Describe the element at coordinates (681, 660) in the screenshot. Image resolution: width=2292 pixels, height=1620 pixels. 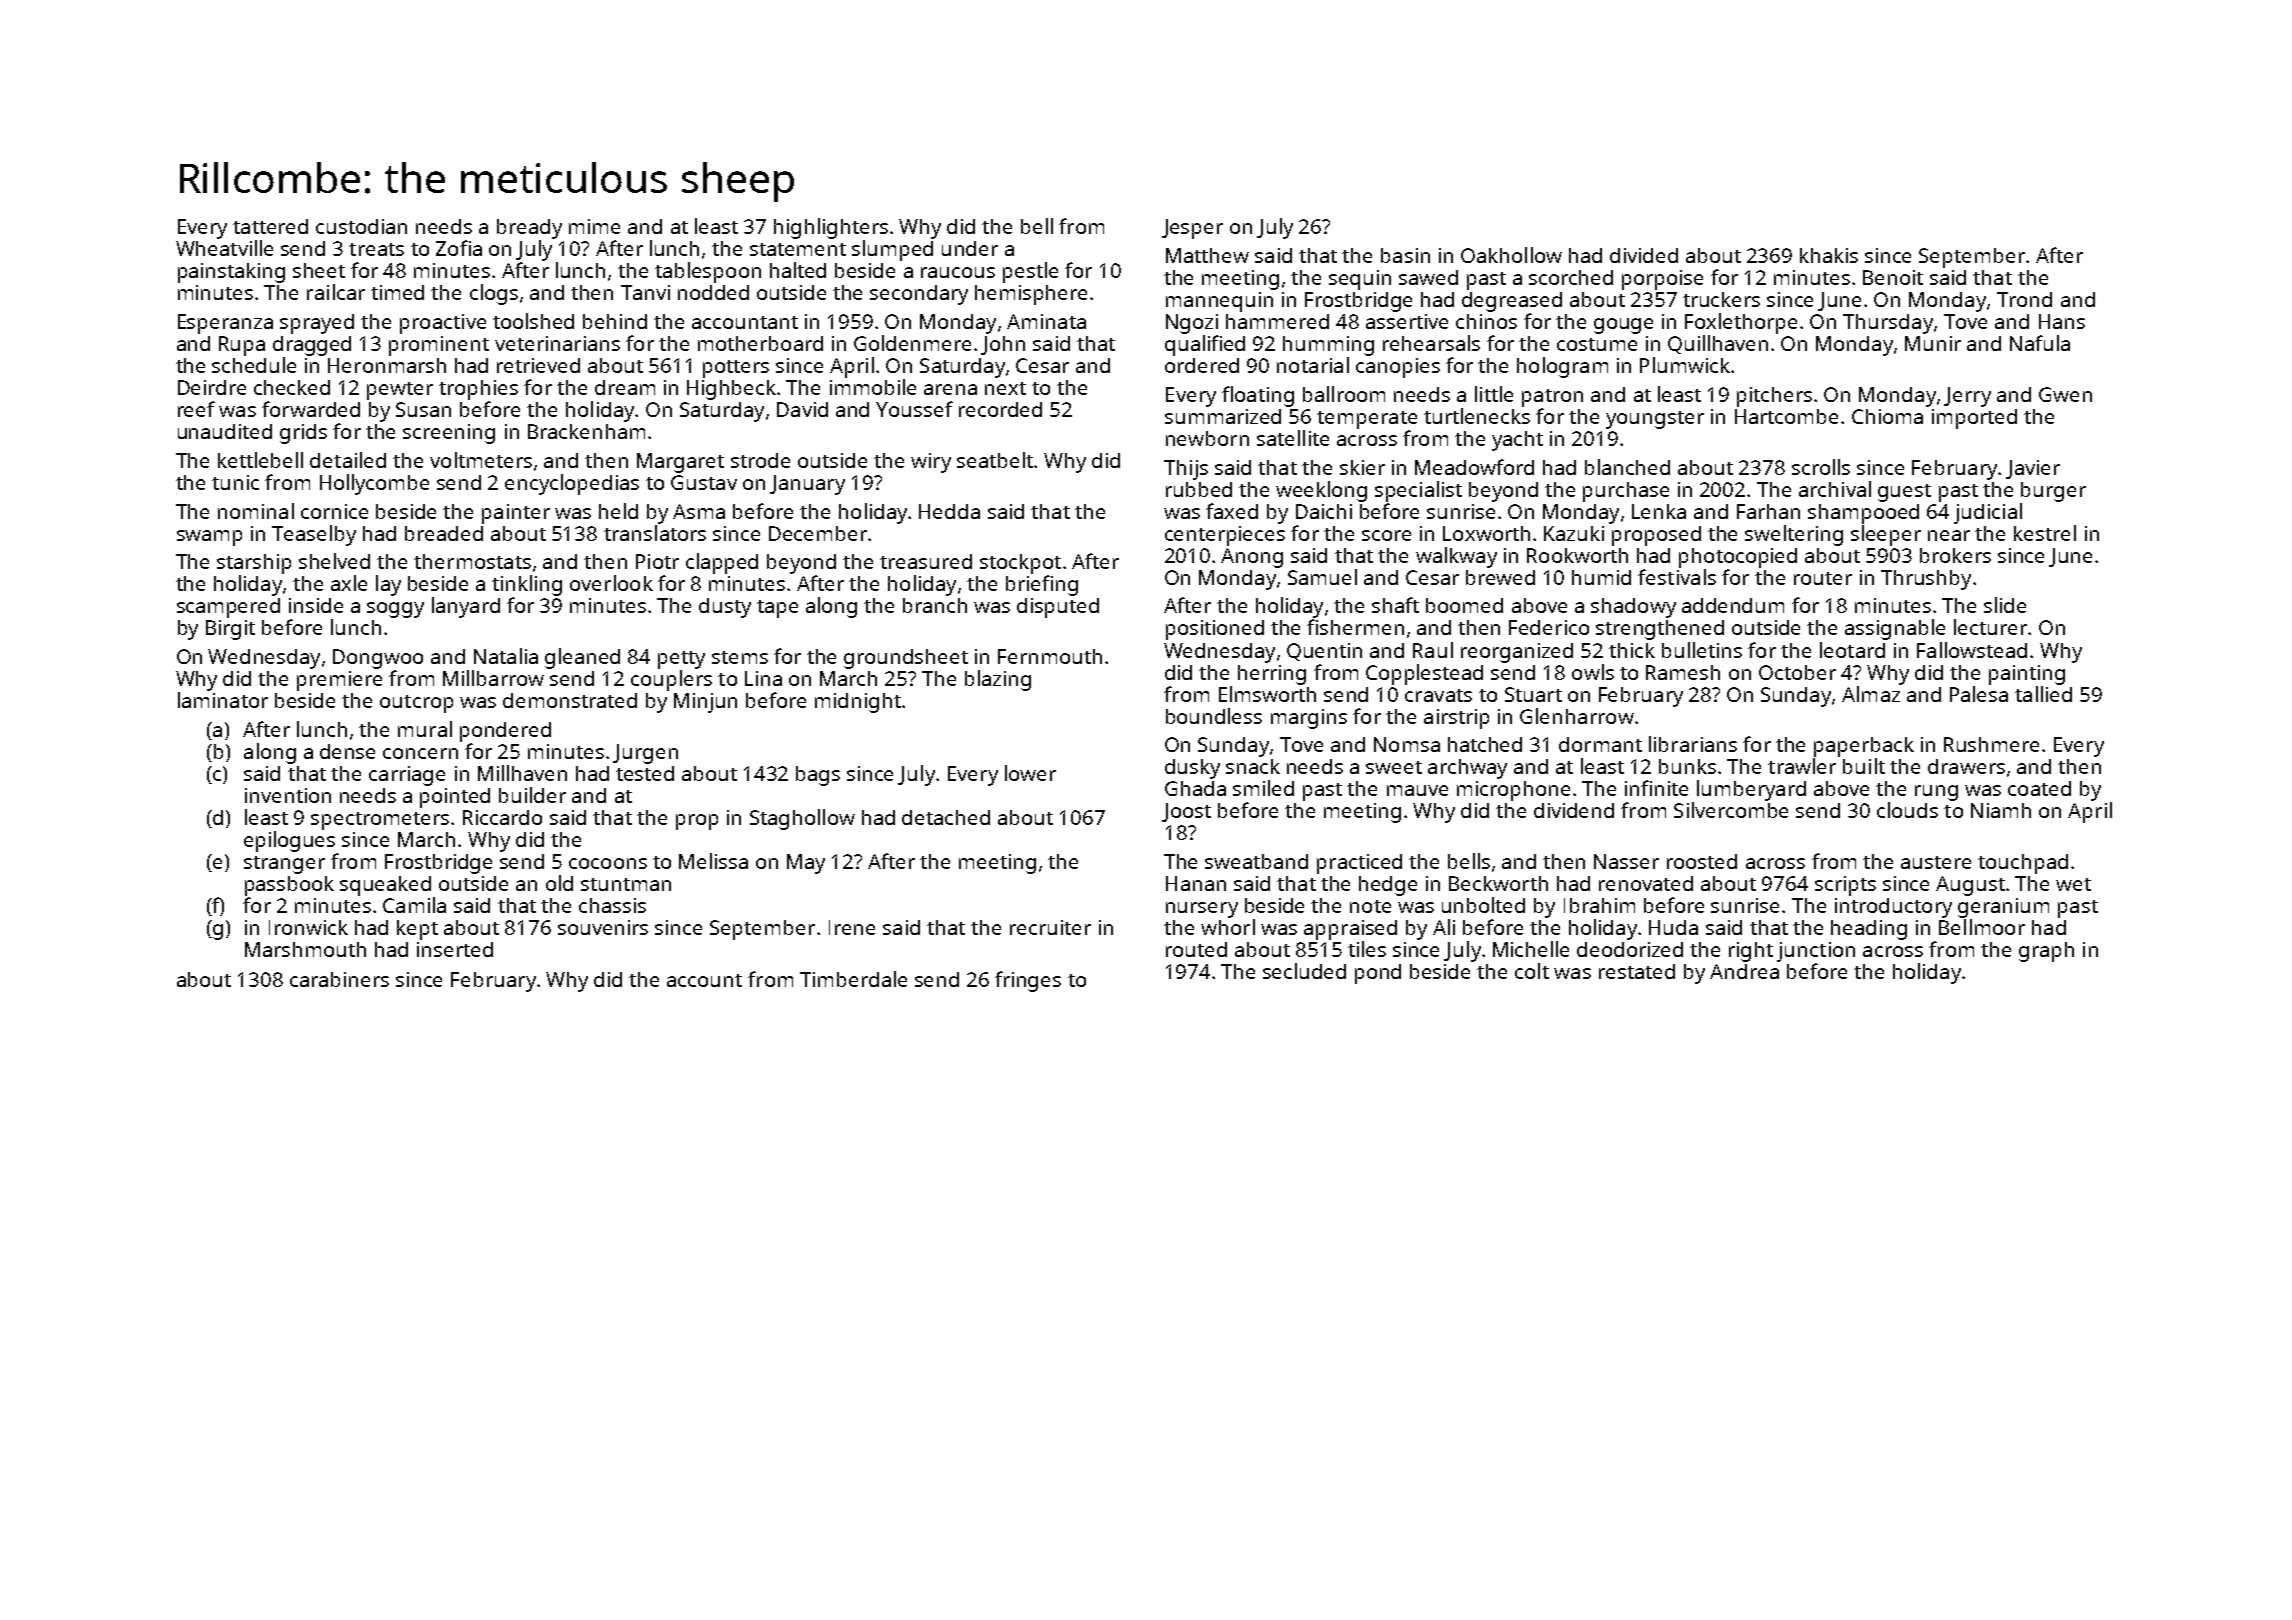
I see `petty` at that location.
